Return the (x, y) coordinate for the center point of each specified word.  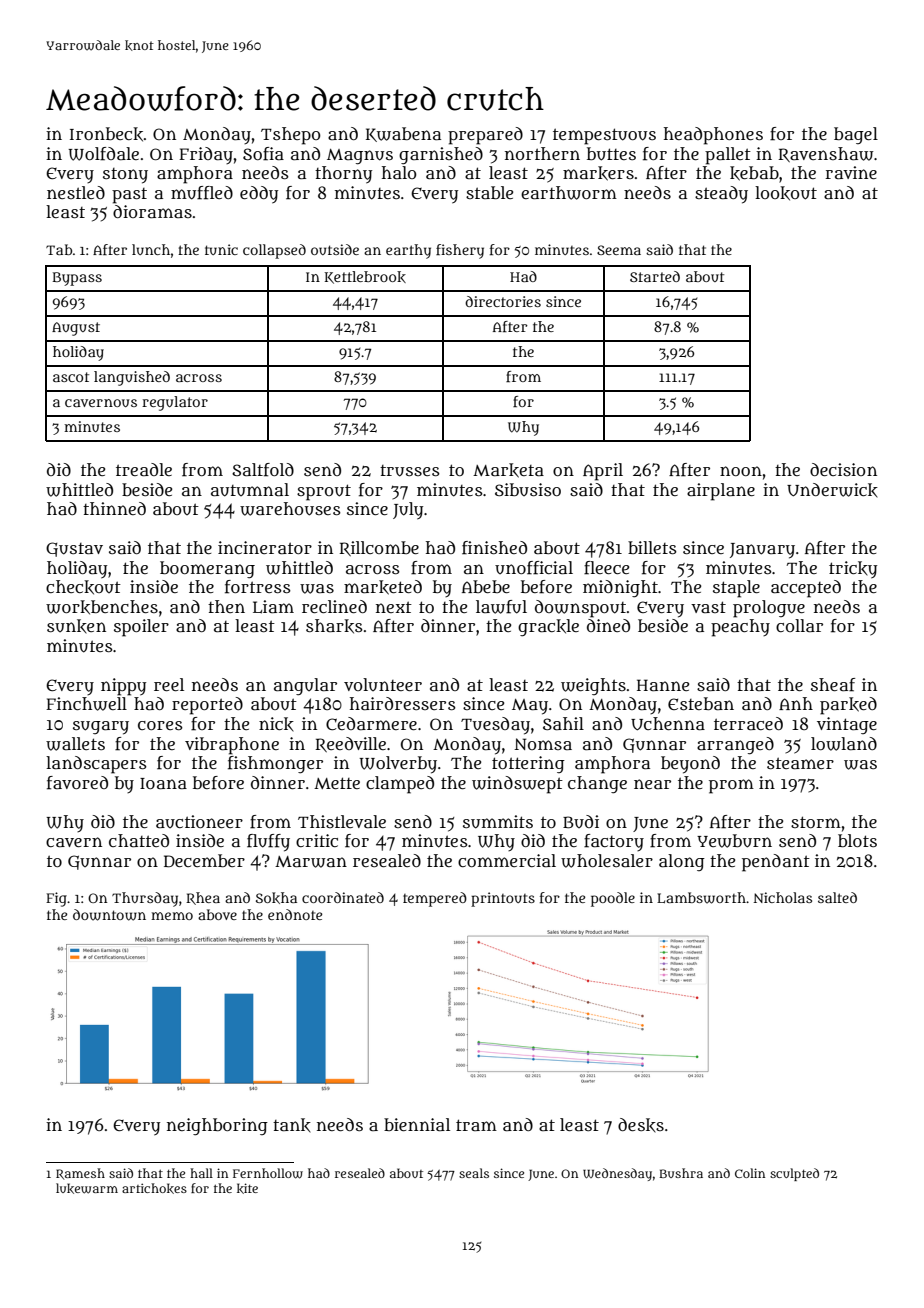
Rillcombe (379, 548)
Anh (796, 703)
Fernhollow (268, 1173)
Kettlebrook (365, 277)
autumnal (250, 490)
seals (474, 1173)
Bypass (77, 279)
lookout (786, 193)
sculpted (794, 1174)
